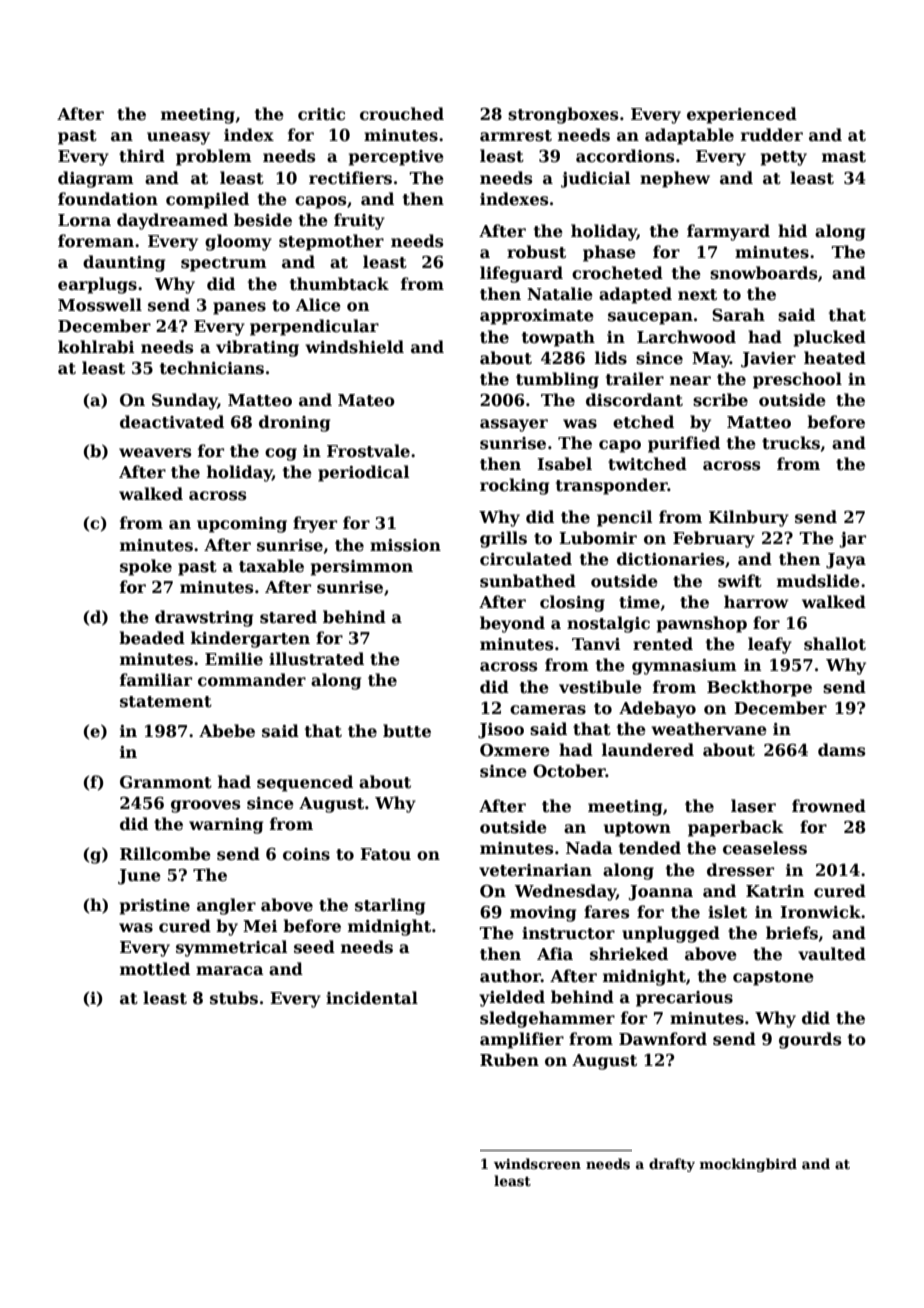 This image has width=924, height=1308. I want to click on compiled, so click(207, 200).
